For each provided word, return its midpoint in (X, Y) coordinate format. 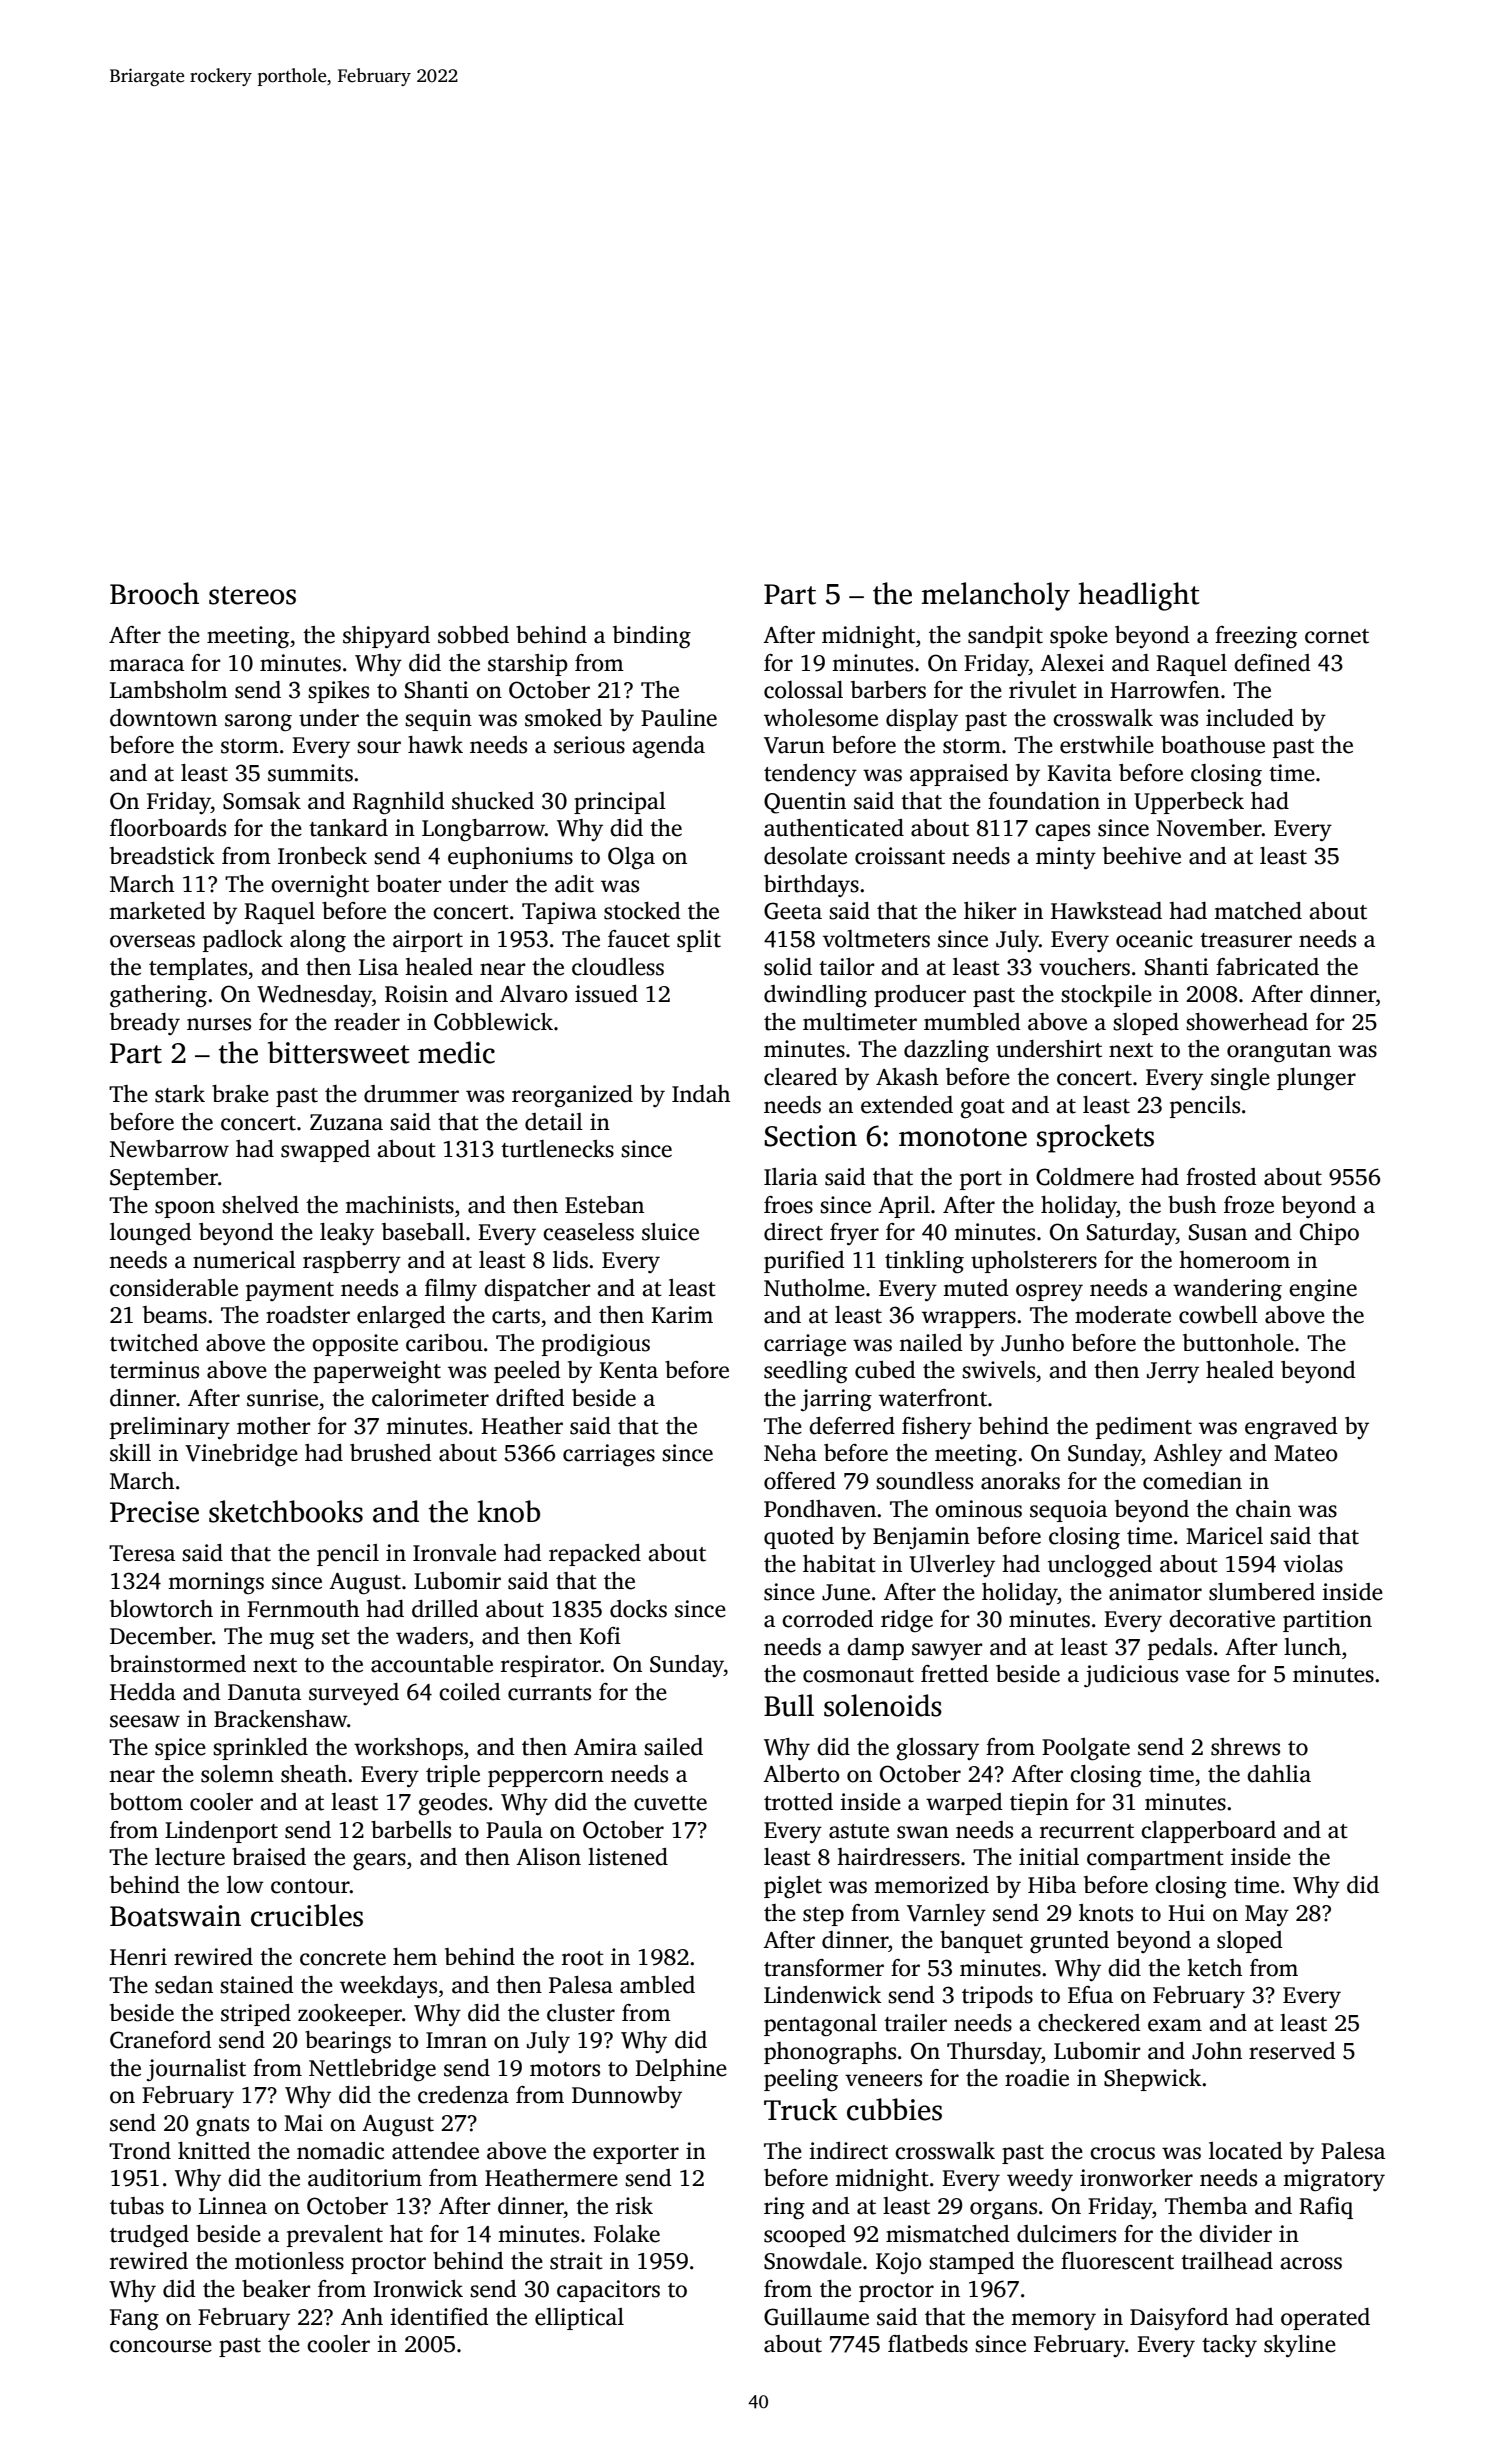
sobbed (473, 635)
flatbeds (928, 2344)
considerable (174, 1288)
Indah (701, 1094)
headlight (1139, 596)
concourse (161, 2346)
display (922, 720)
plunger (1316, 1079)
